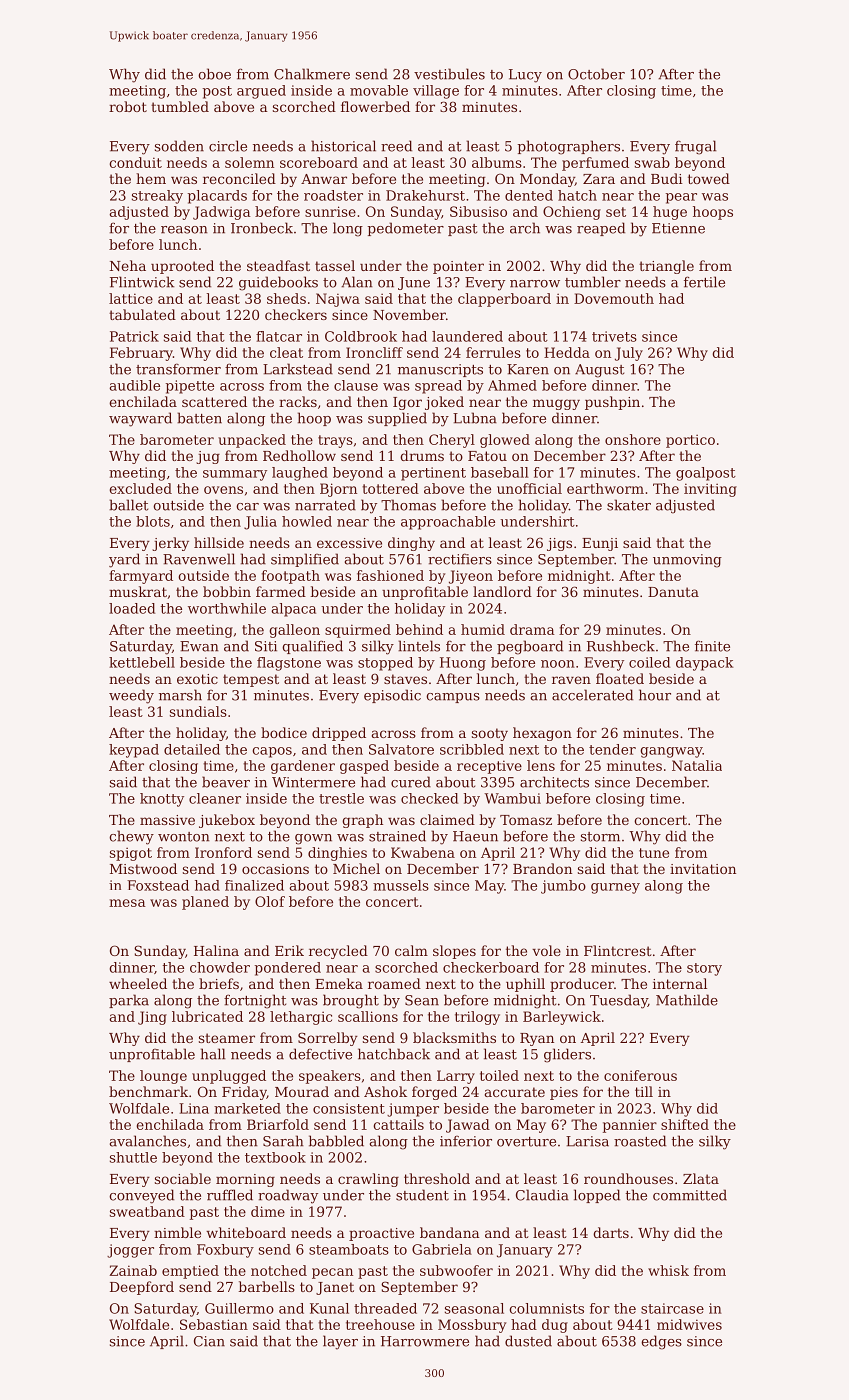 The height and width of the screenshot is (1400, 849). What do you see at coordinates (401, 885) in the screenshot?
I see `mussels` at bounding box center [401, 885].
